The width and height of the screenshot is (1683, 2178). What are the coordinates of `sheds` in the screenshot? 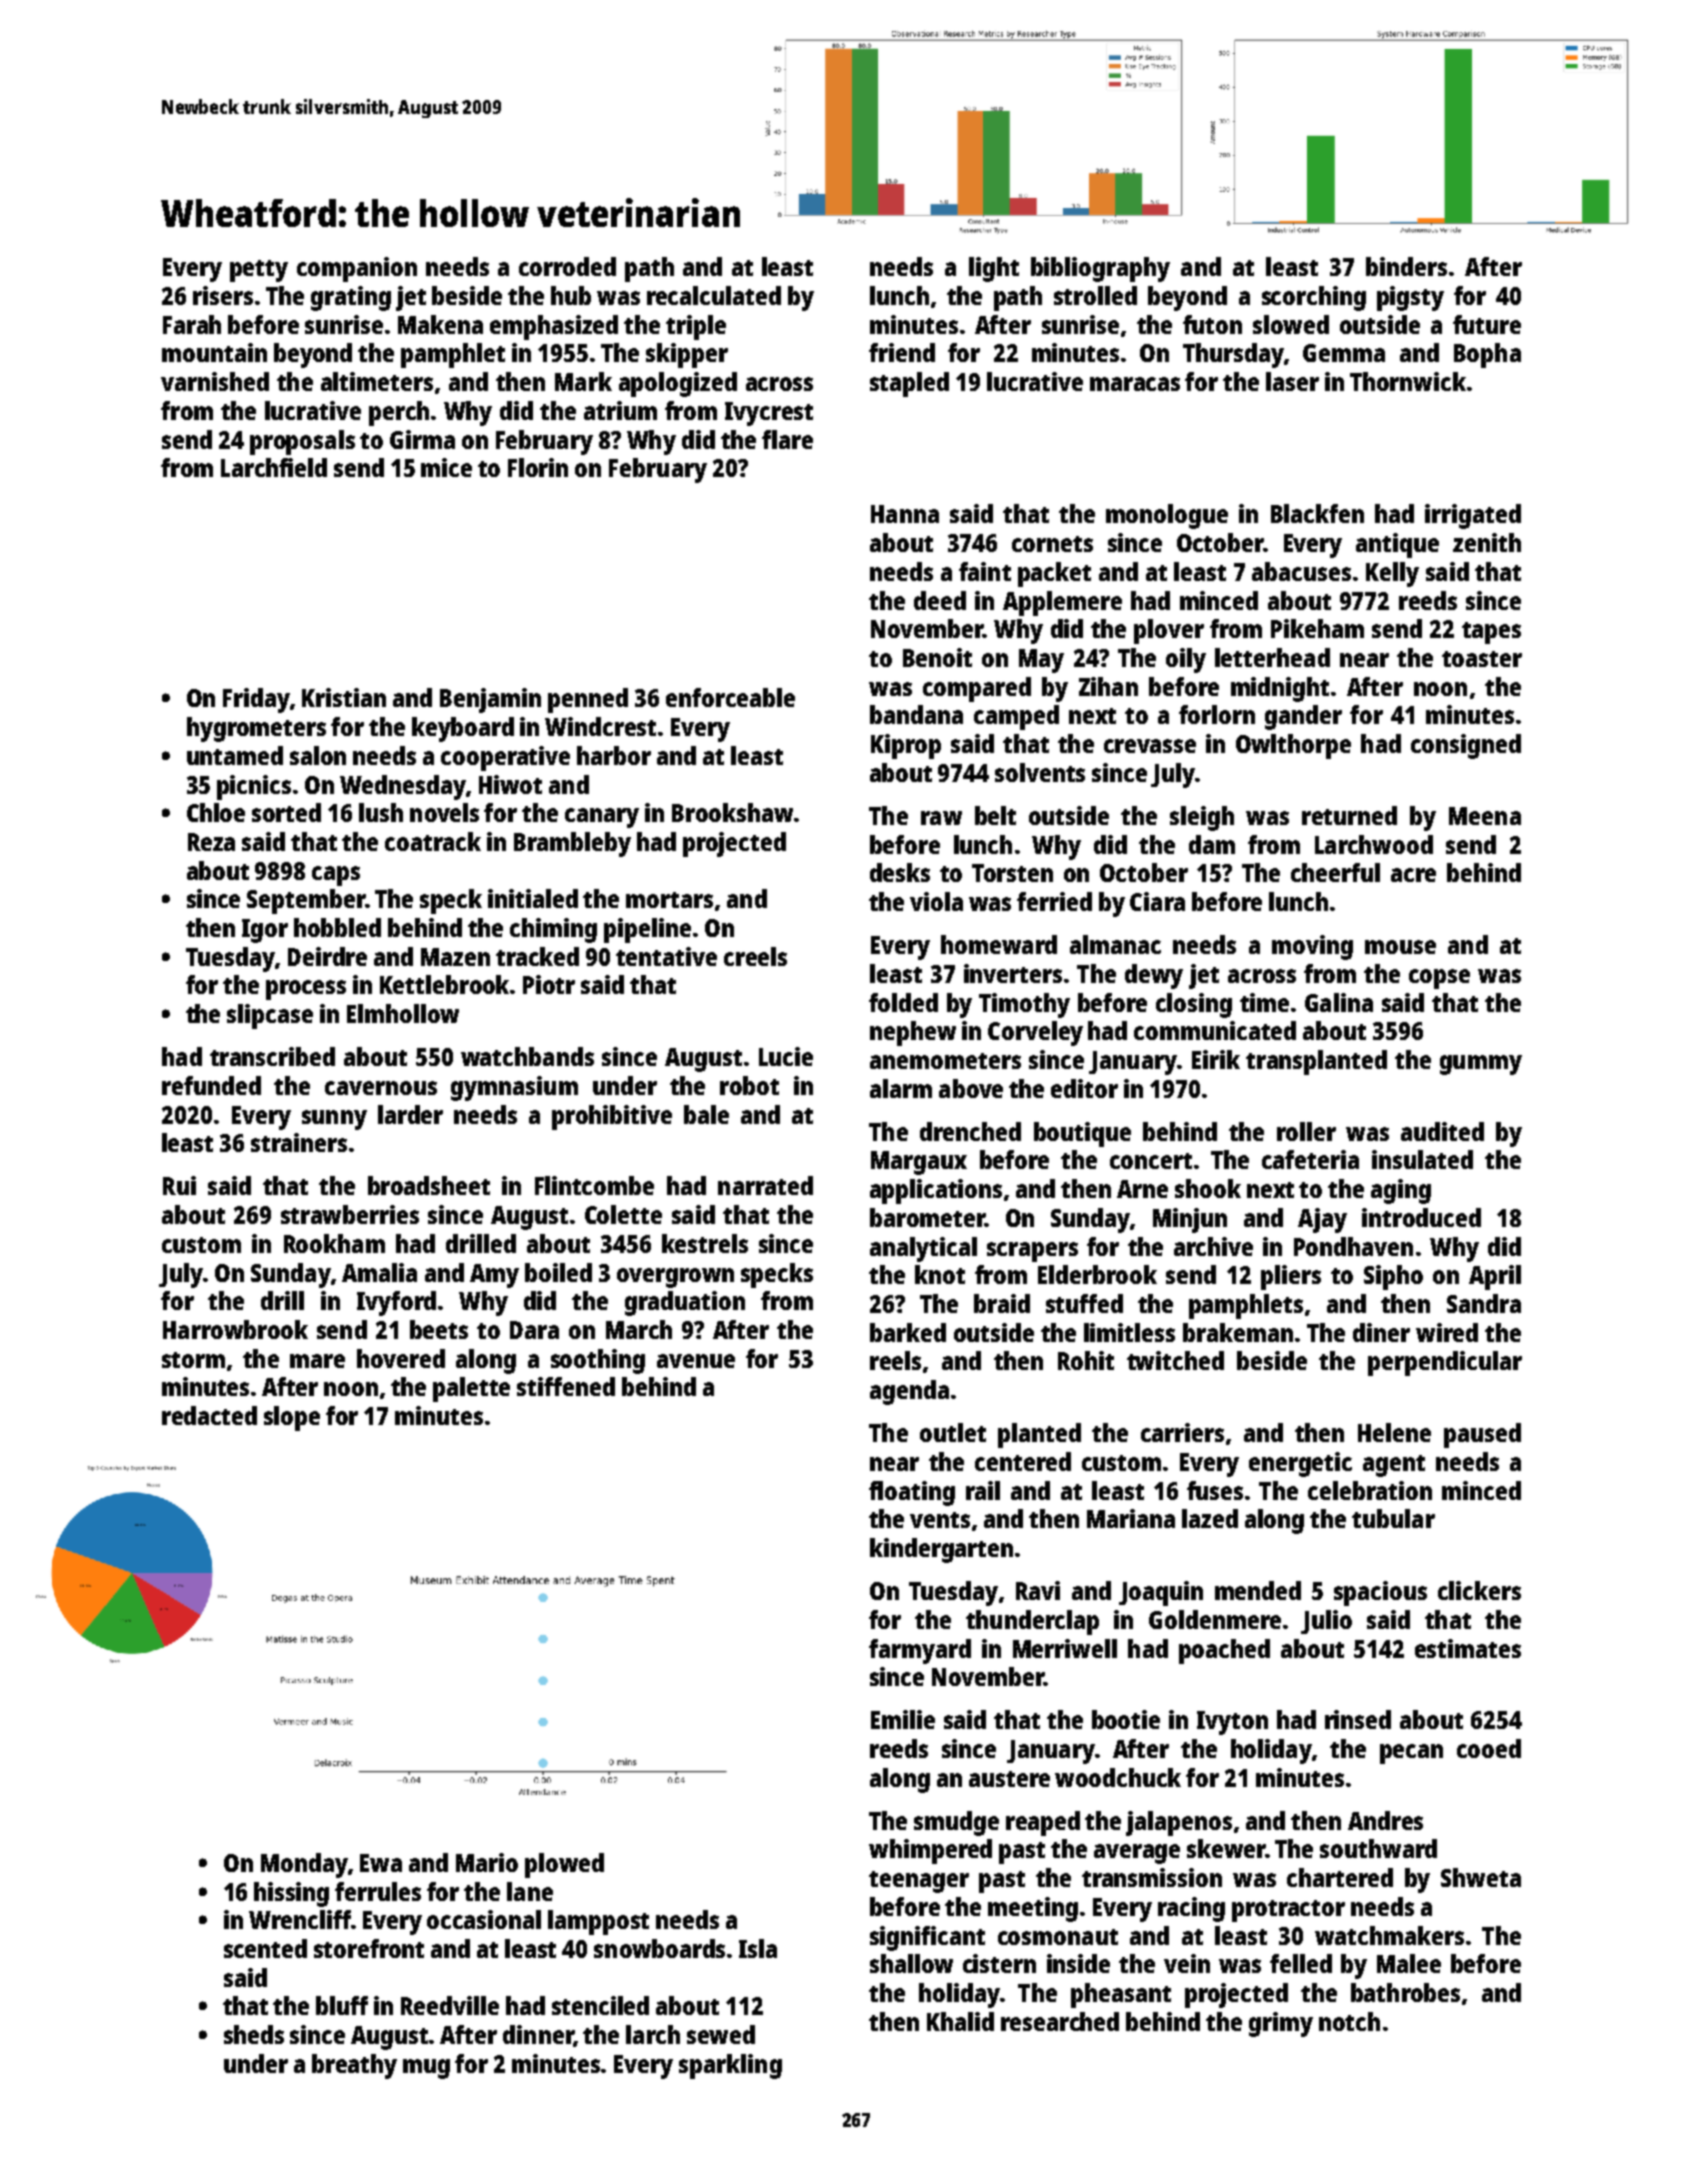 It's located at (254, 2034).
